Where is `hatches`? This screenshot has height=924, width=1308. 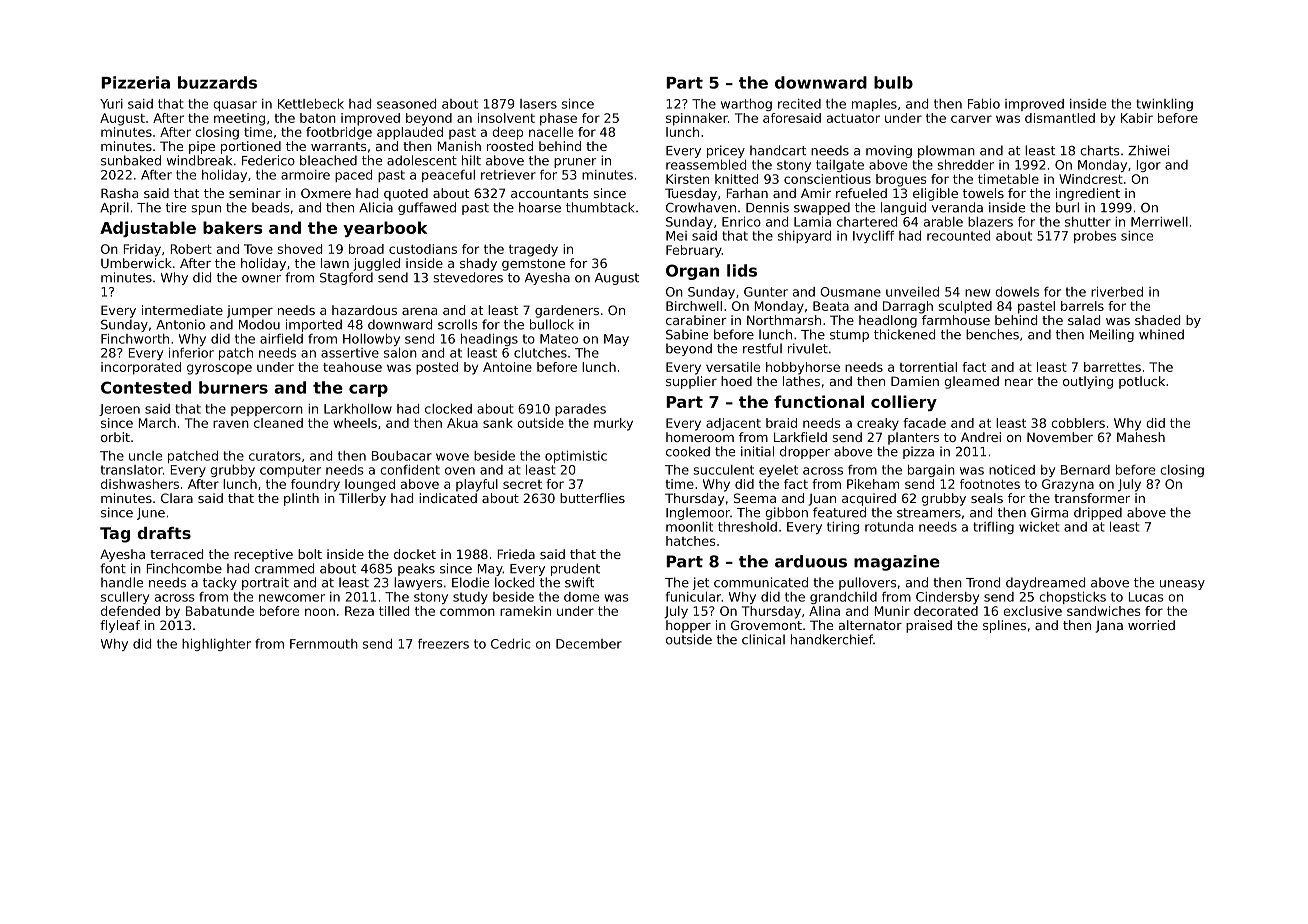 hatches is located at coordinates (691, 541).
